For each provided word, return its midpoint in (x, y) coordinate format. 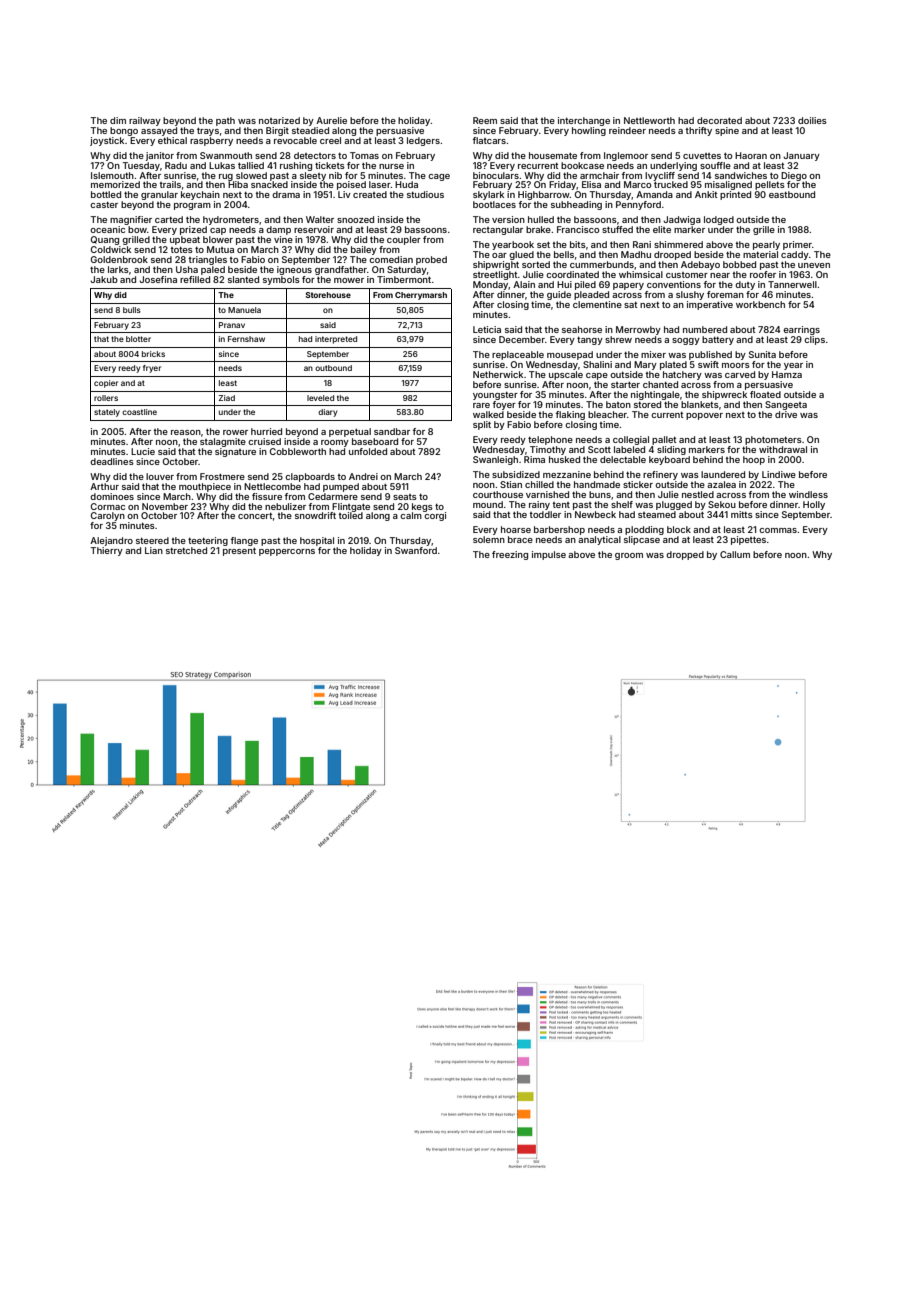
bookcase (582, 165)
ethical (172, 140)
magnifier (131, 220)
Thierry (106, 551)
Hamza (787, 374)
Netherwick (498, 374)
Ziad (227, 398)
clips (814, 340)
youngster (495, 396)
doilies (812, 120)
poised (351, 185)
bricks (153, 354)
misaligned (728, 185)
